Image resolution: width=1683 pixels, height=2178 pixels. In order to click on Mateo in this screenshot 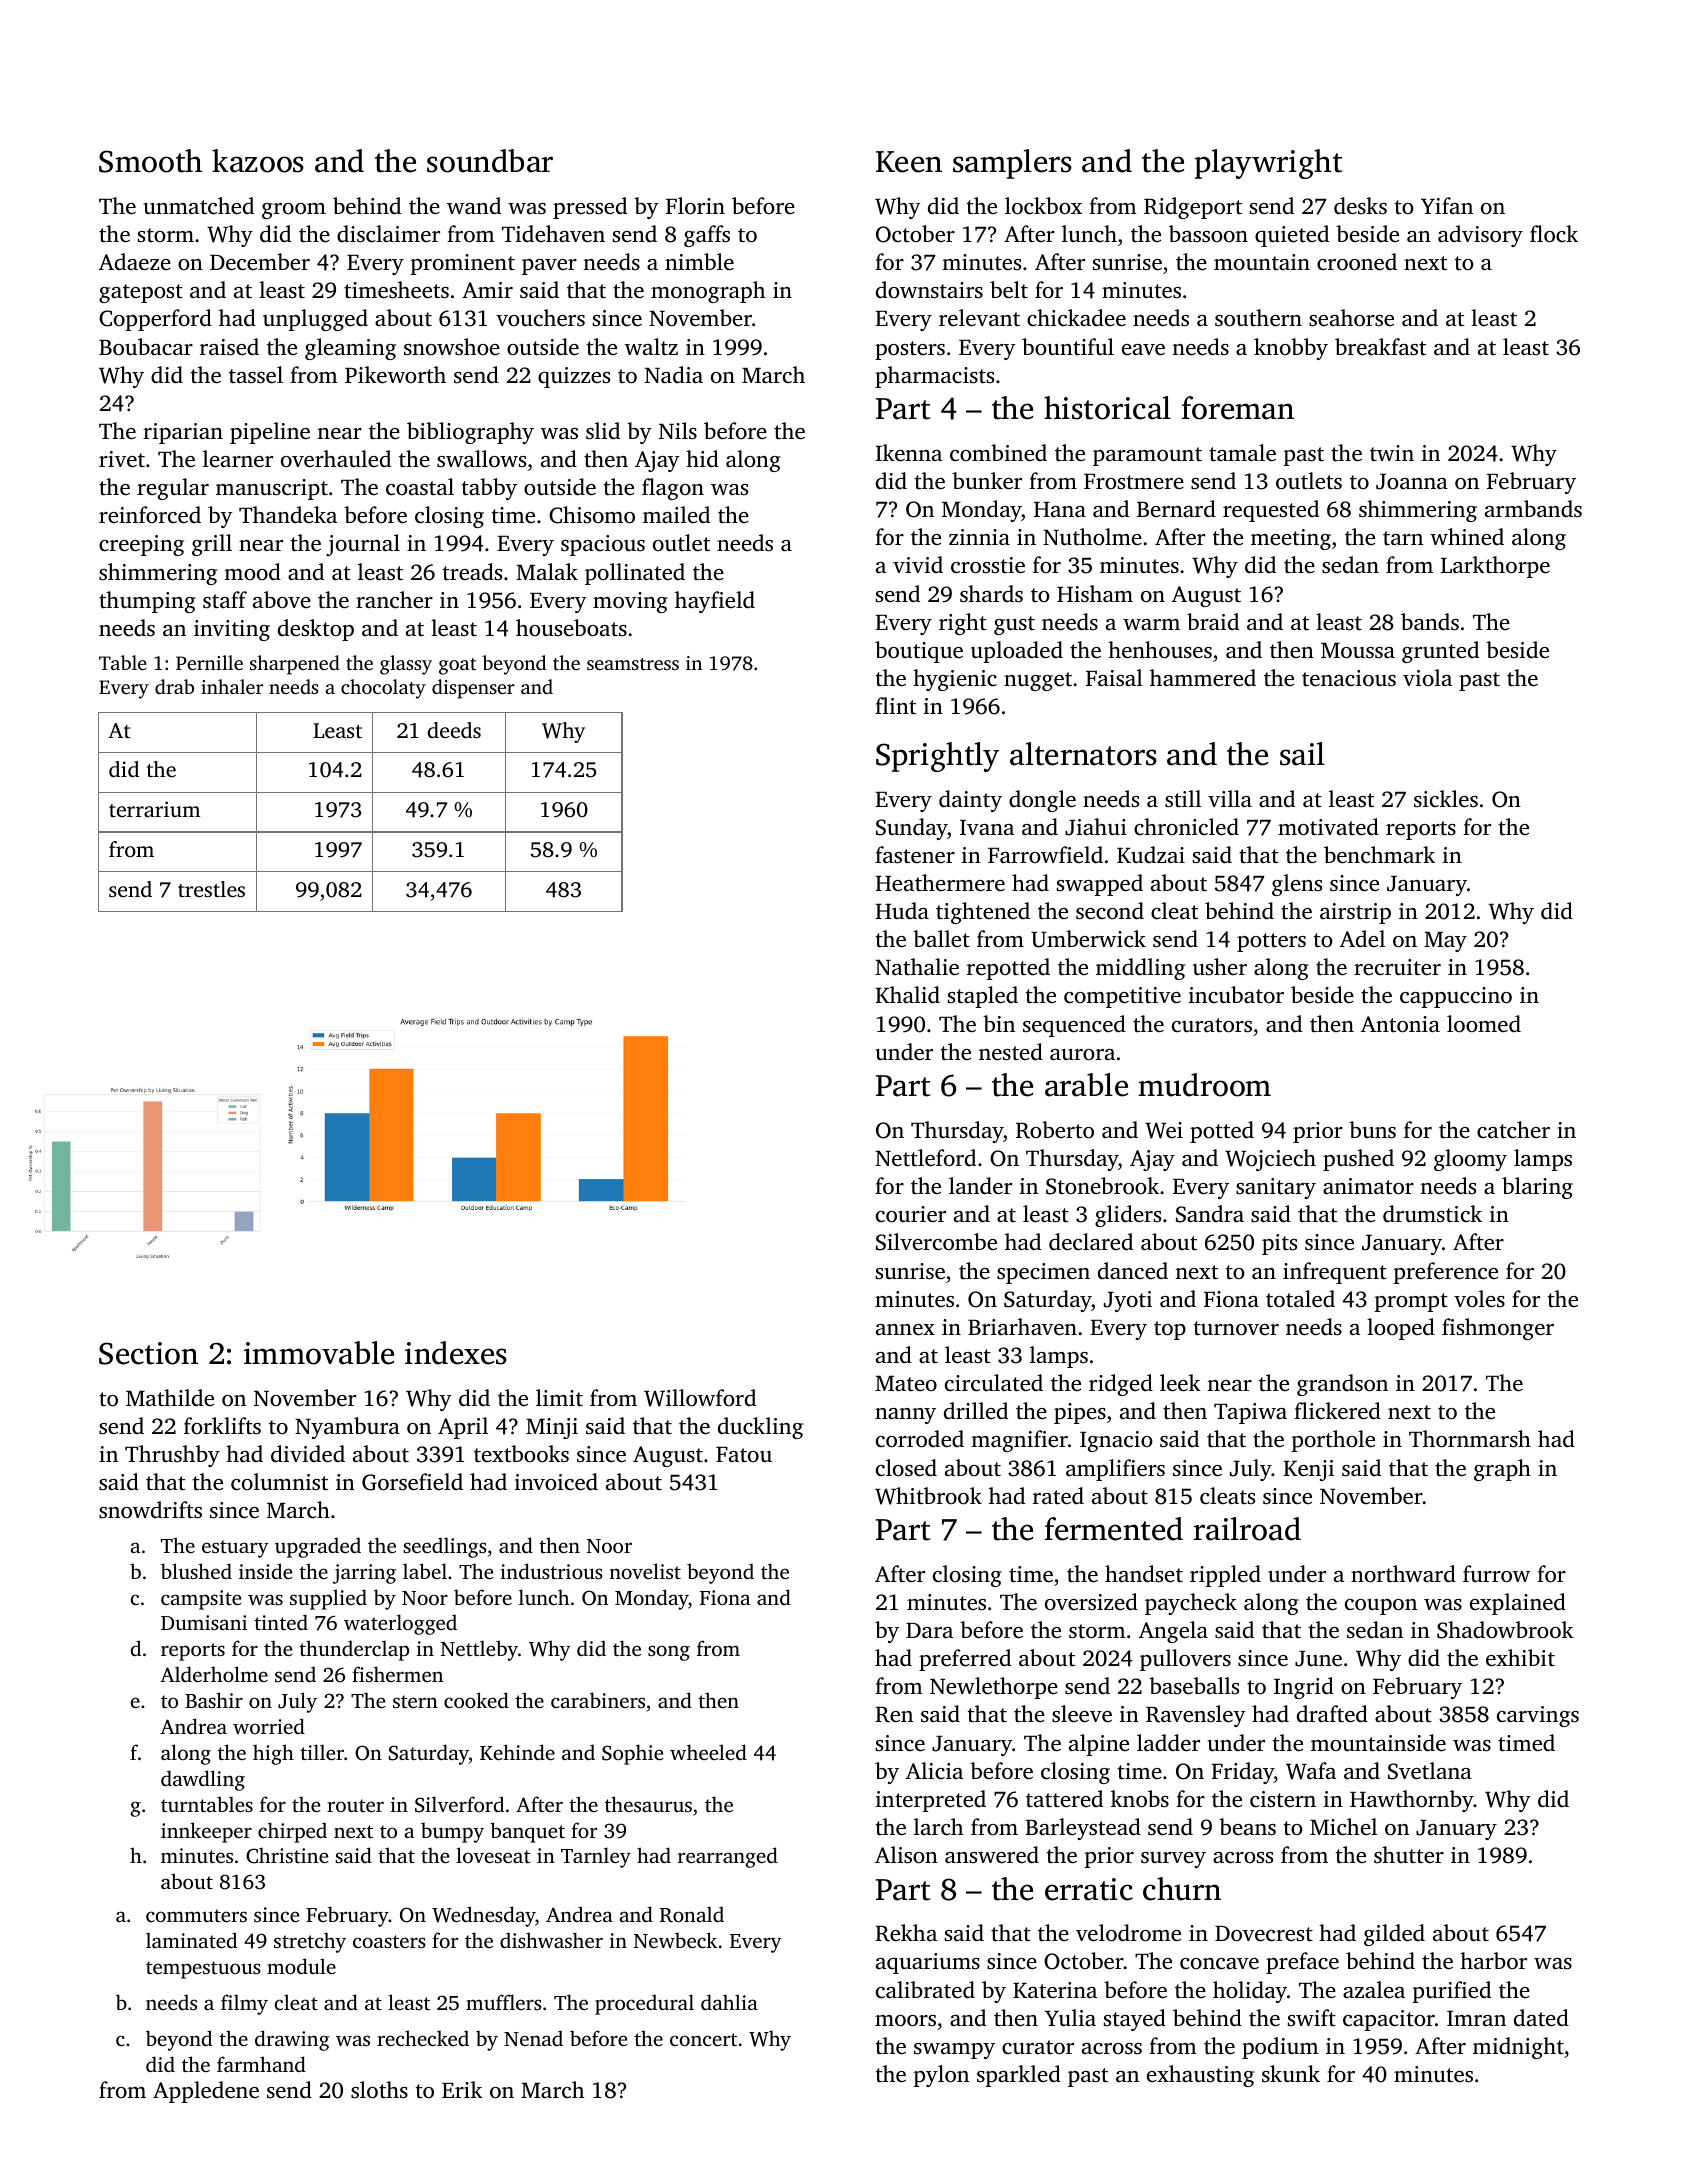, I will do `click(906, 1383)`.
